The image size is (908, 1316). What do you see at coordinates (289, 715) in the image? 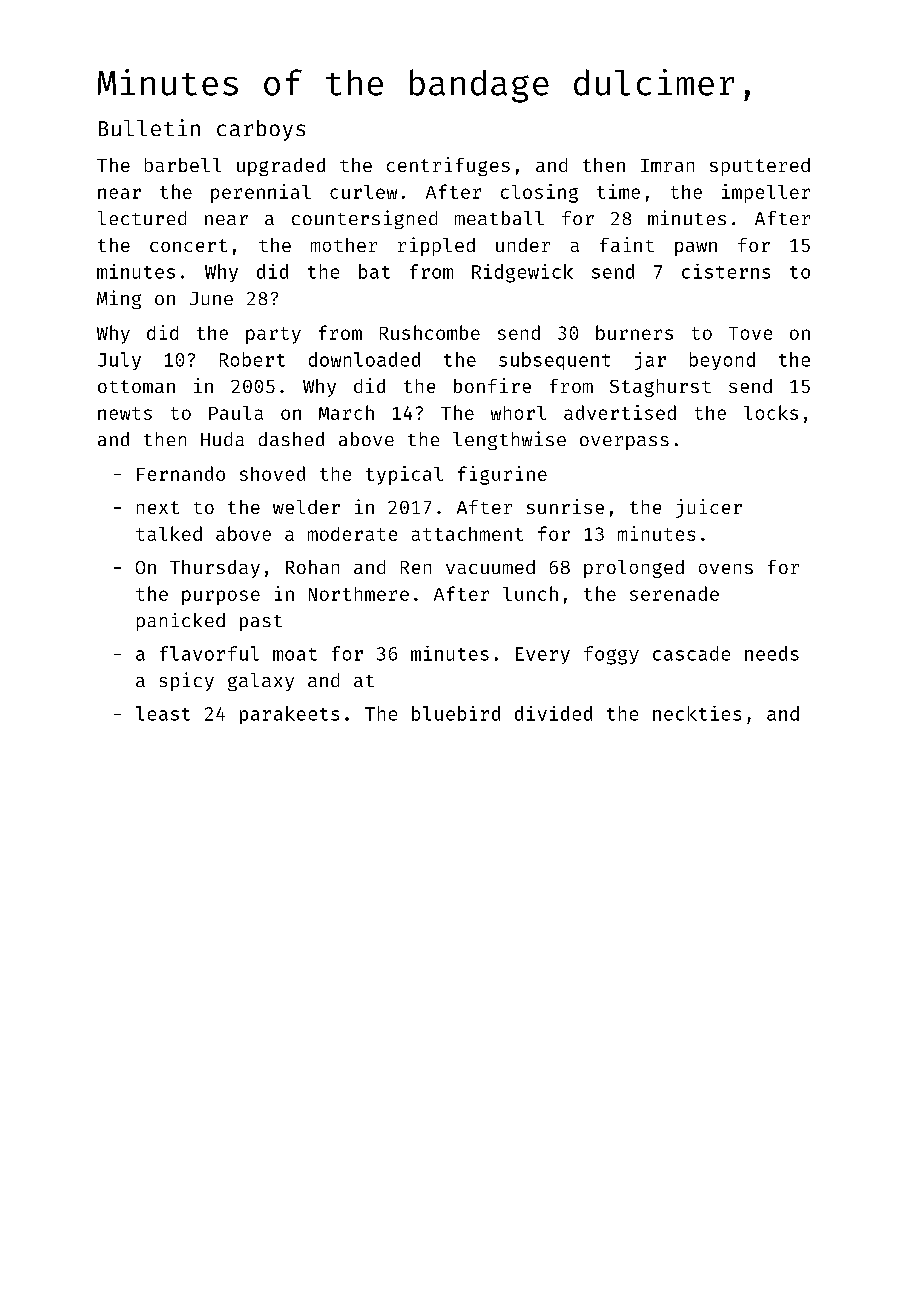
I see `parakeets` at bounding box center [289, 715].
